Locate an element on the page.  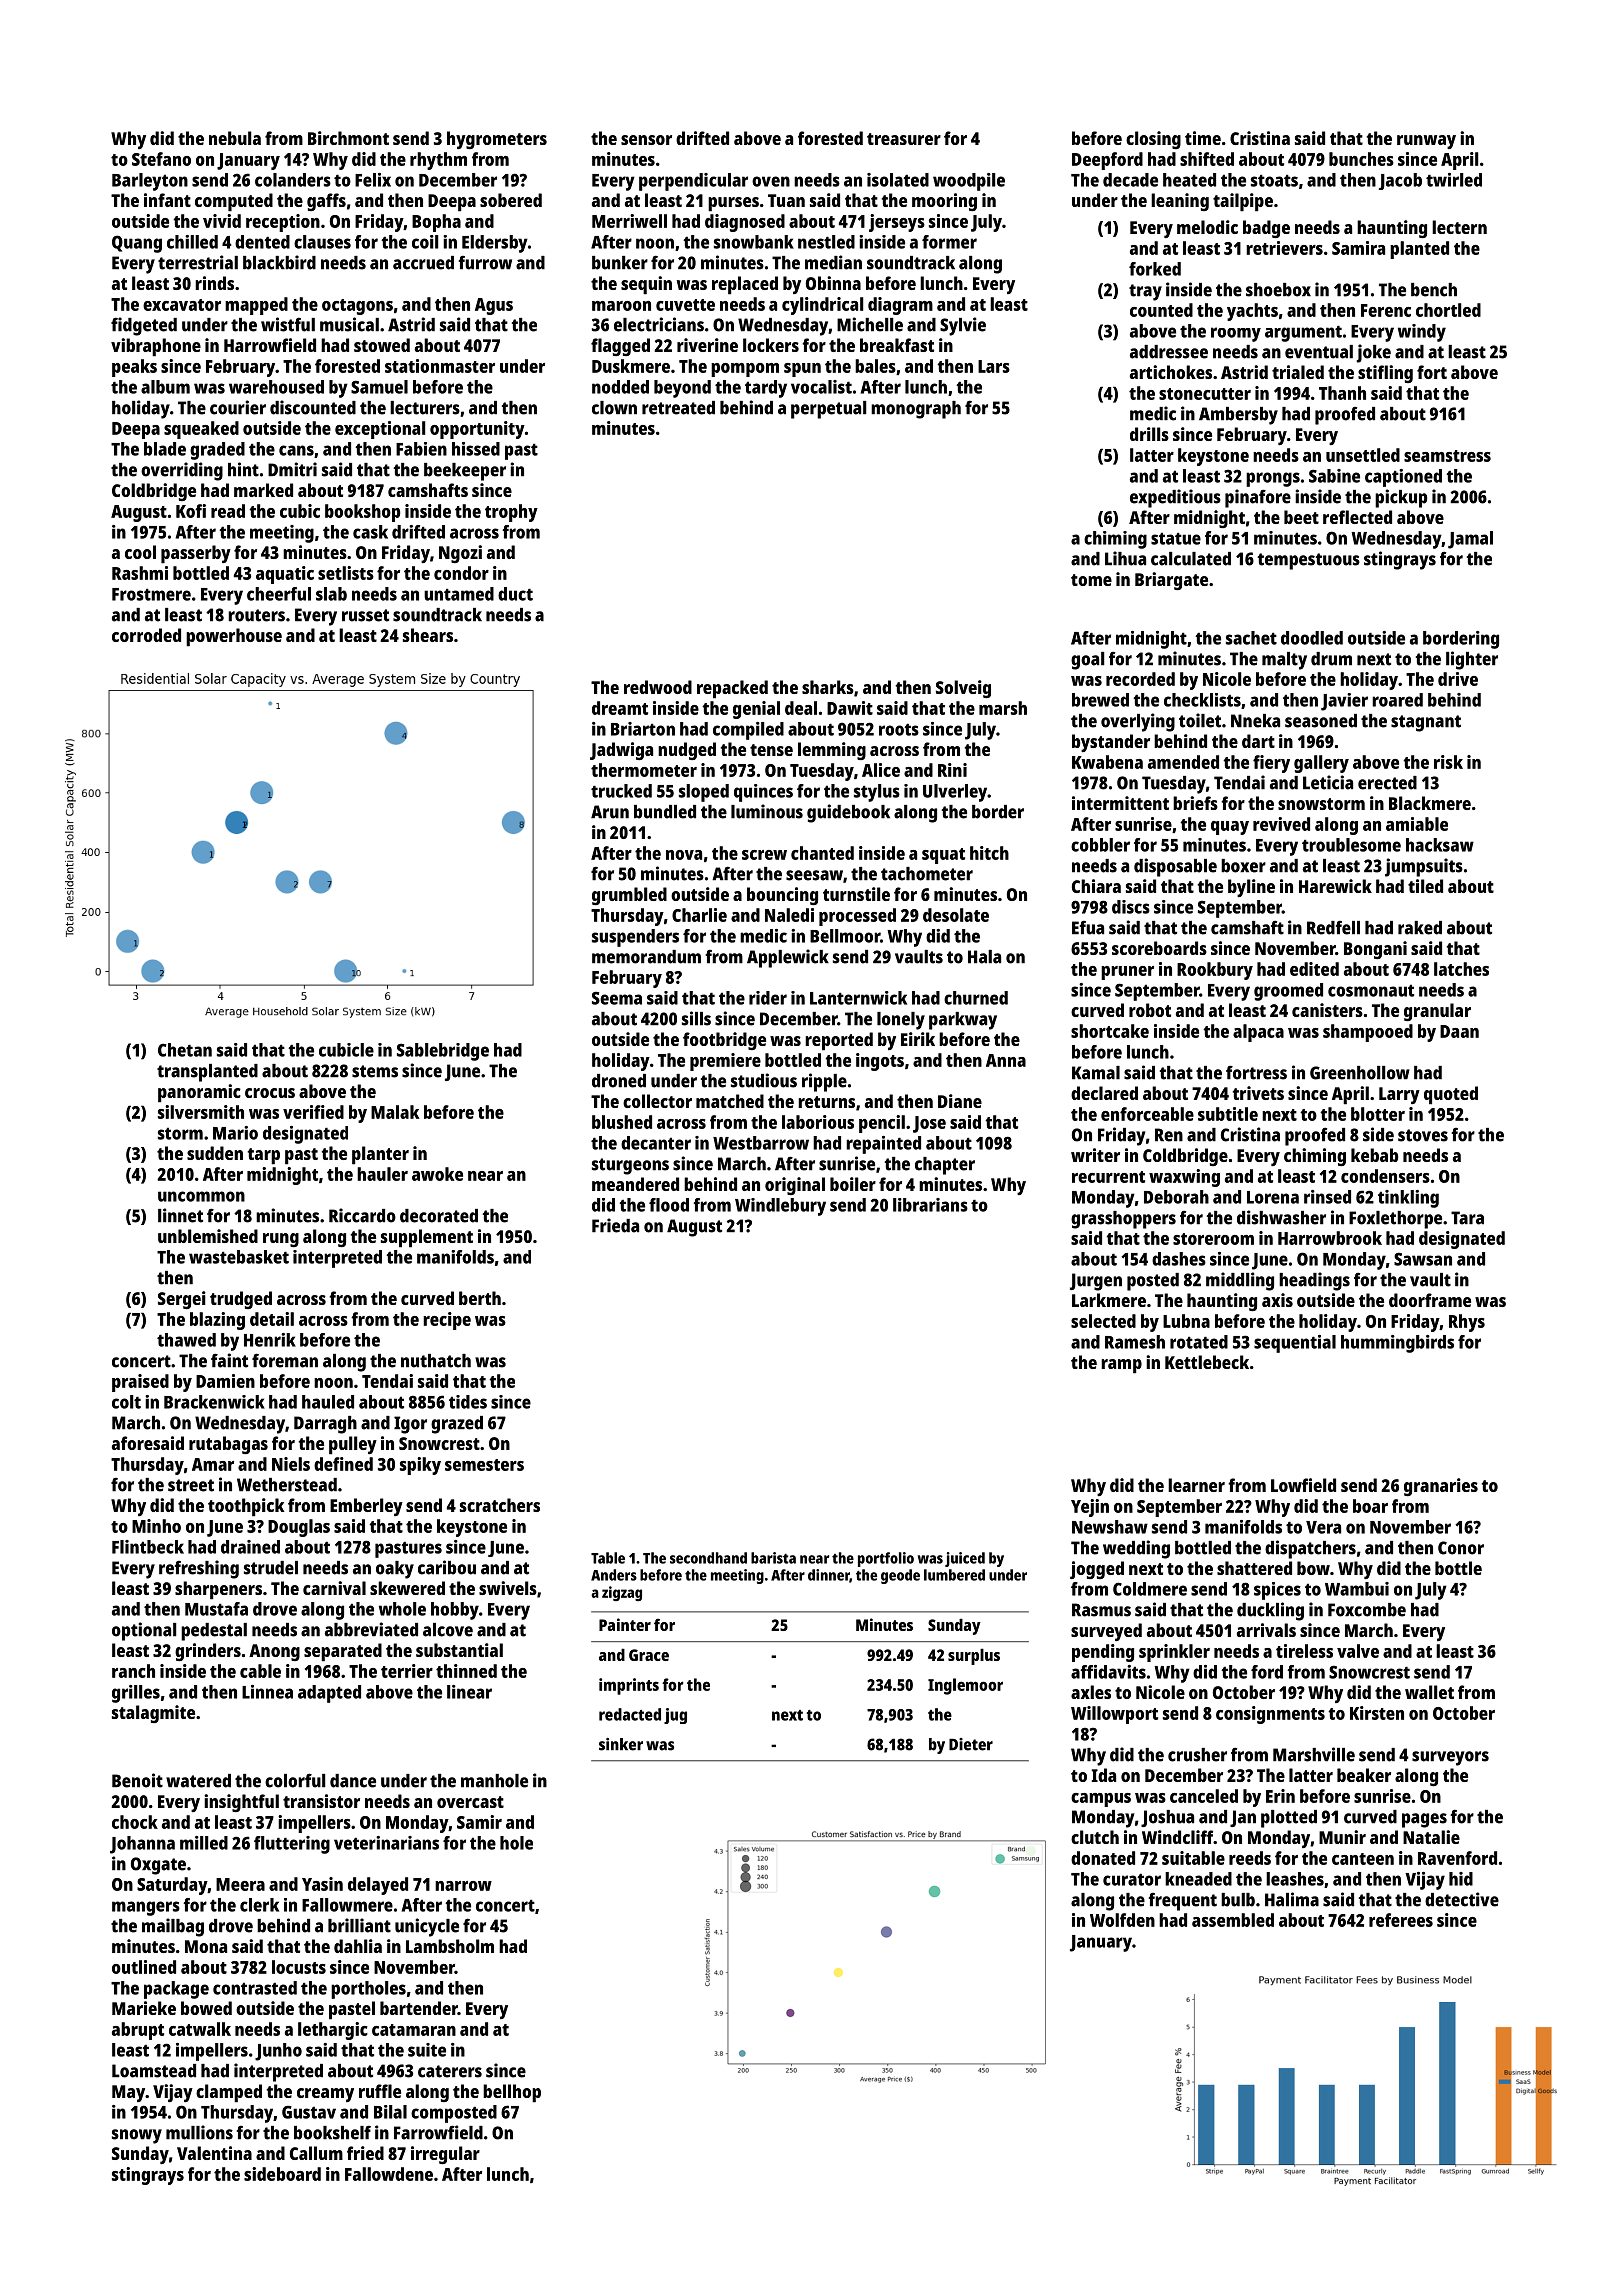
granular is located at coordinates (1437, 1012).
